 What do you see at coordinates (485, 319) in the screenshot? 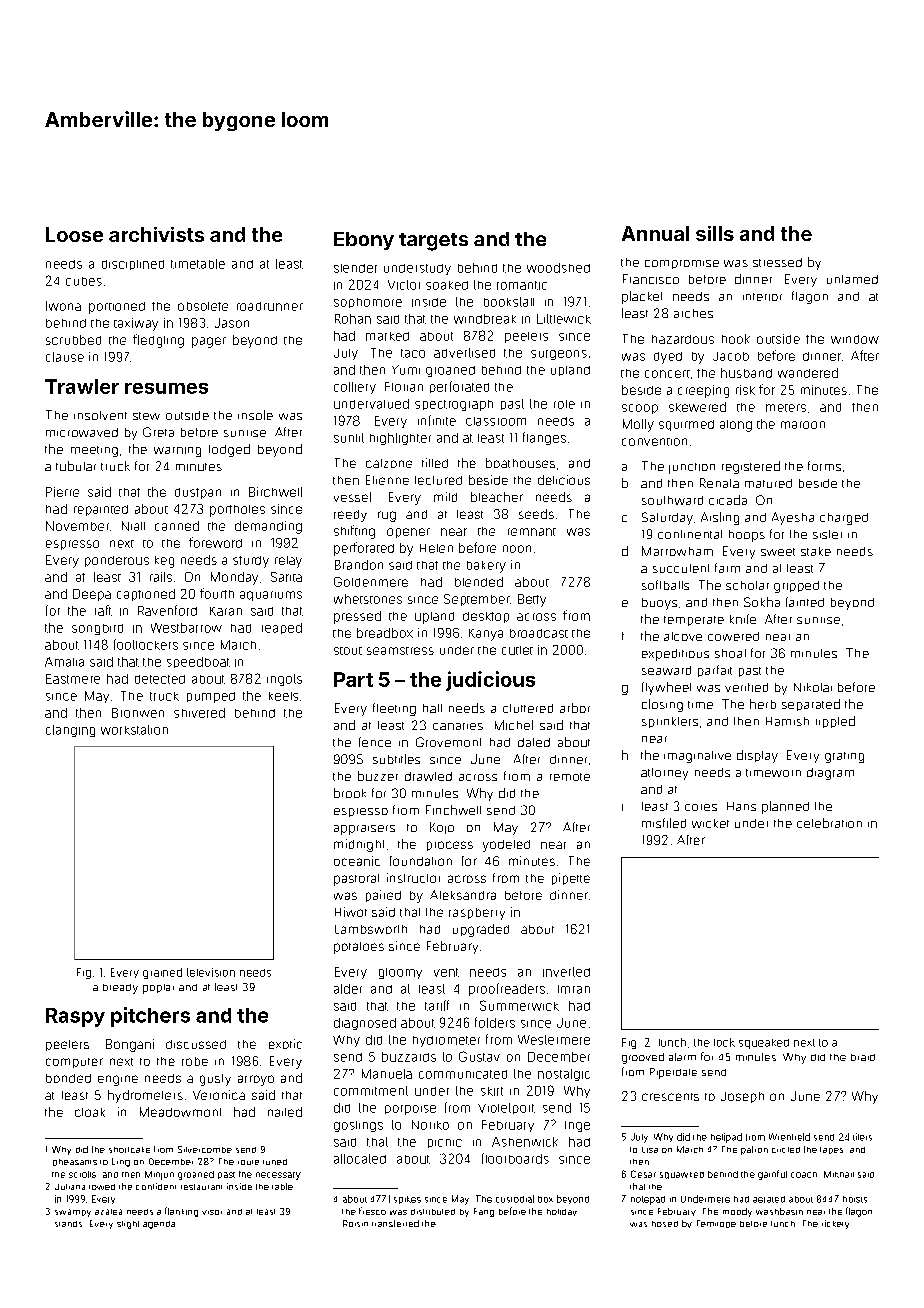
I see `windbreak` at bounding box center [485, 319].
